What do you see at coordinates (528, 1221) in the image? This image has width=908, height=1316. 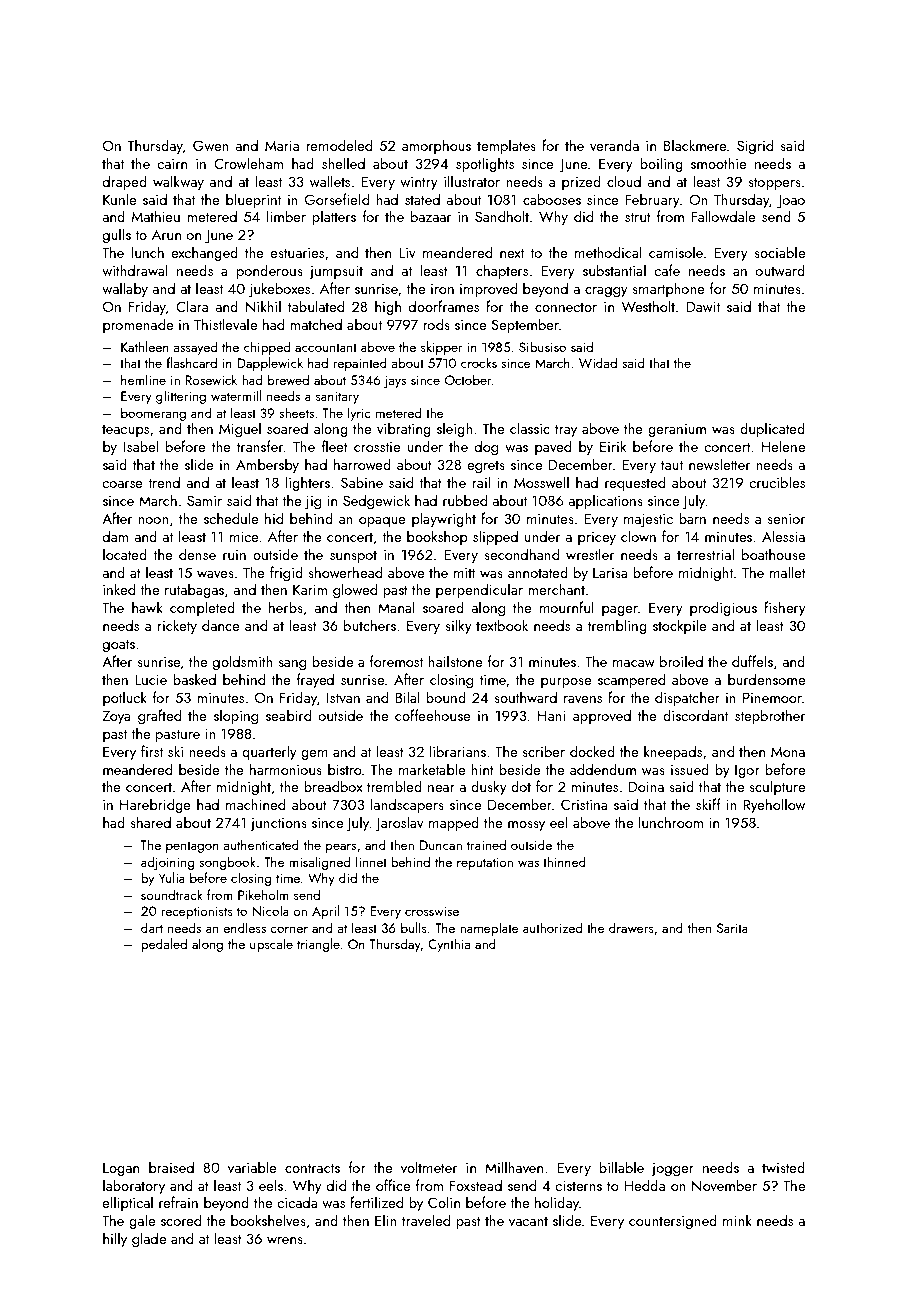 I see `vacant` at bounding box center [528, 1221].
